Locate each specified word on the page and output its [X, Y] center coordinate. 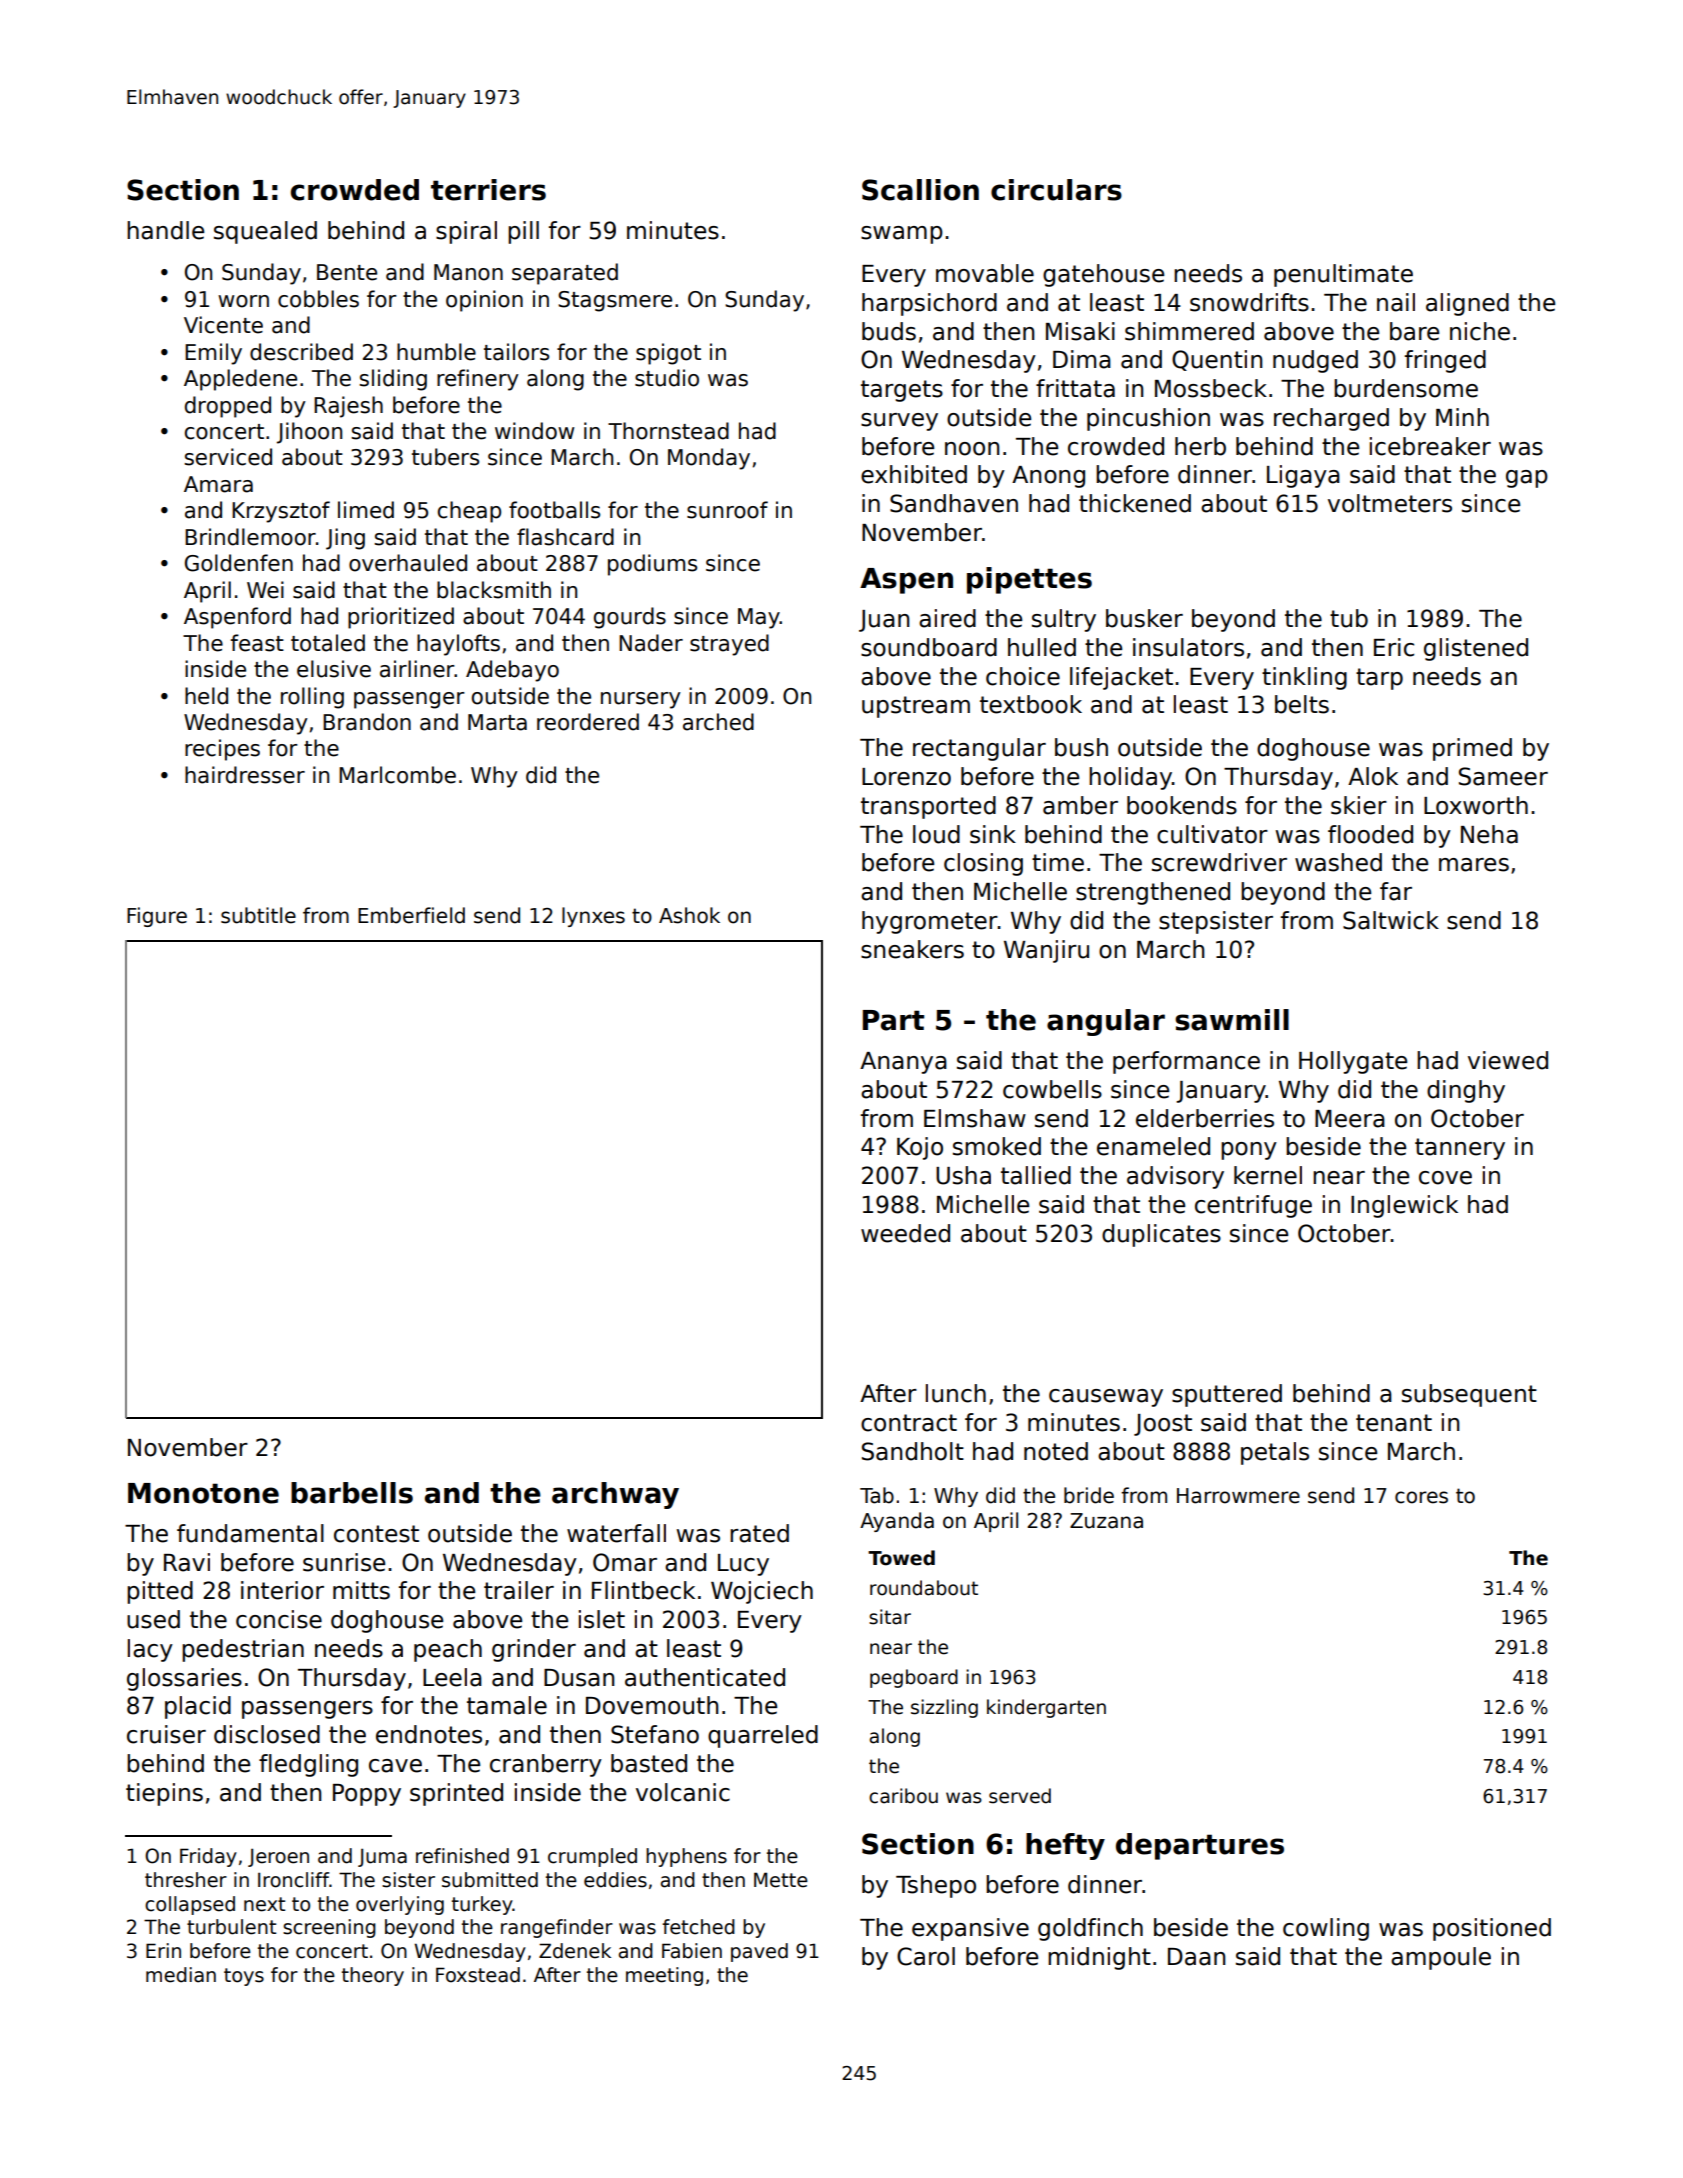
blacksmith [494, 590]
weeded [905, 1233]
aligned [1467, 304]
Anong [1048, 477]
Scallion [920, 190]
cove [1445, 1178]
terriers [488, 190]
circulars [1056, 190]
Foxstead [478, 1975]
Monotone [203, 1493]
